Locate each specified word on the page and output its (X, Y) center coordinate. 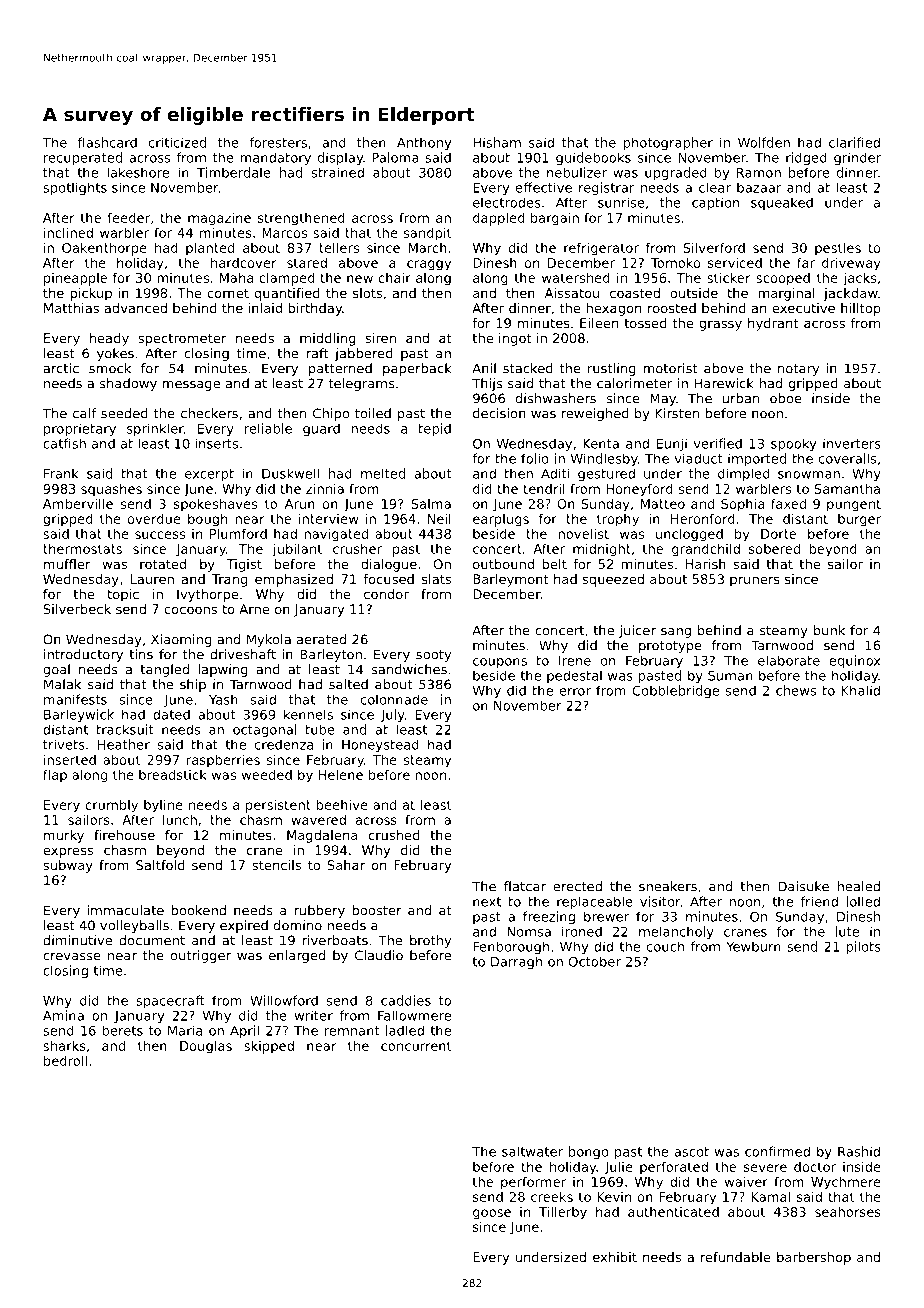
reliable (268, 428)
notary (798, 370)
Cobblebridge (676, 691)
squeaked (782, 203)
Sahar (346, 865)
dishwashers (556, 398)
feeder (129, 217)
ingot (515, 339)
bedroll (65, 1060)
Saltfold (160, 865)
